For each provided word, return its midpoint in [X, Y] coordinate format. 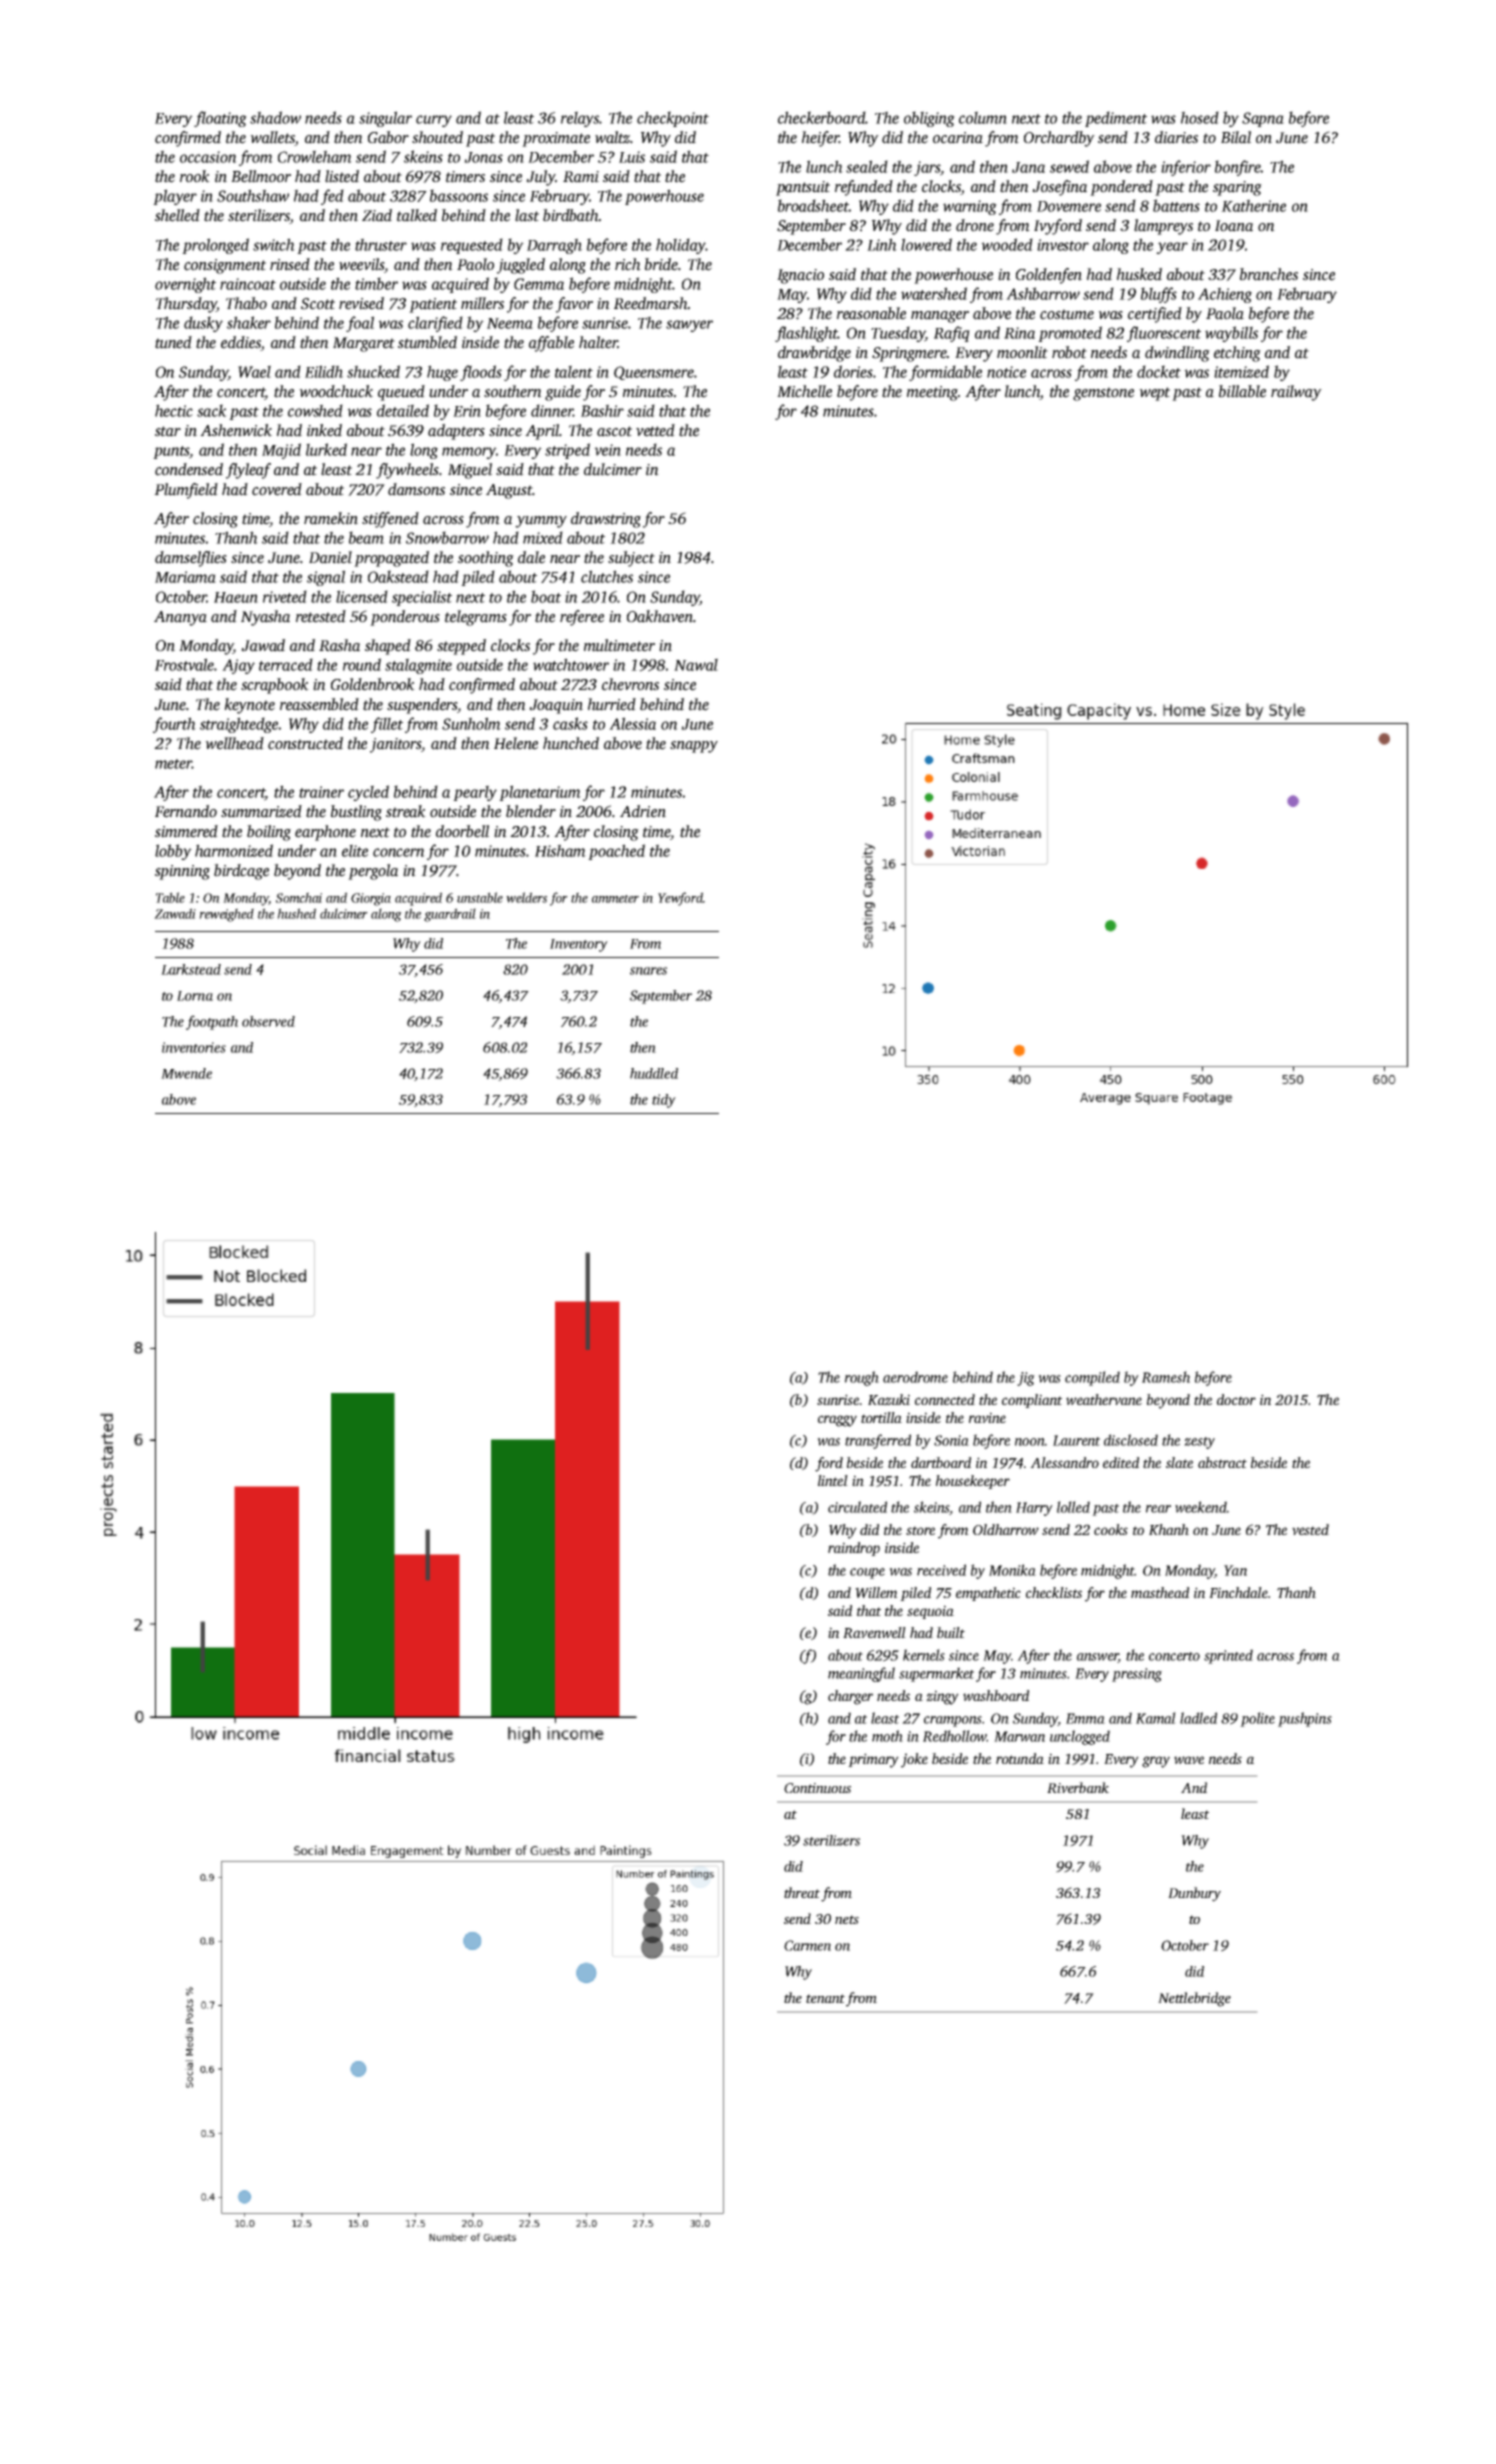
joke [914, 1760]
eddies [241, 343]
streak [406, 811]
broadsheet [813, 205]
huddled [654, 1073]
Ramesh [1166, 1377]
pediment [1116, 119]
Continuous [817, 1788]
